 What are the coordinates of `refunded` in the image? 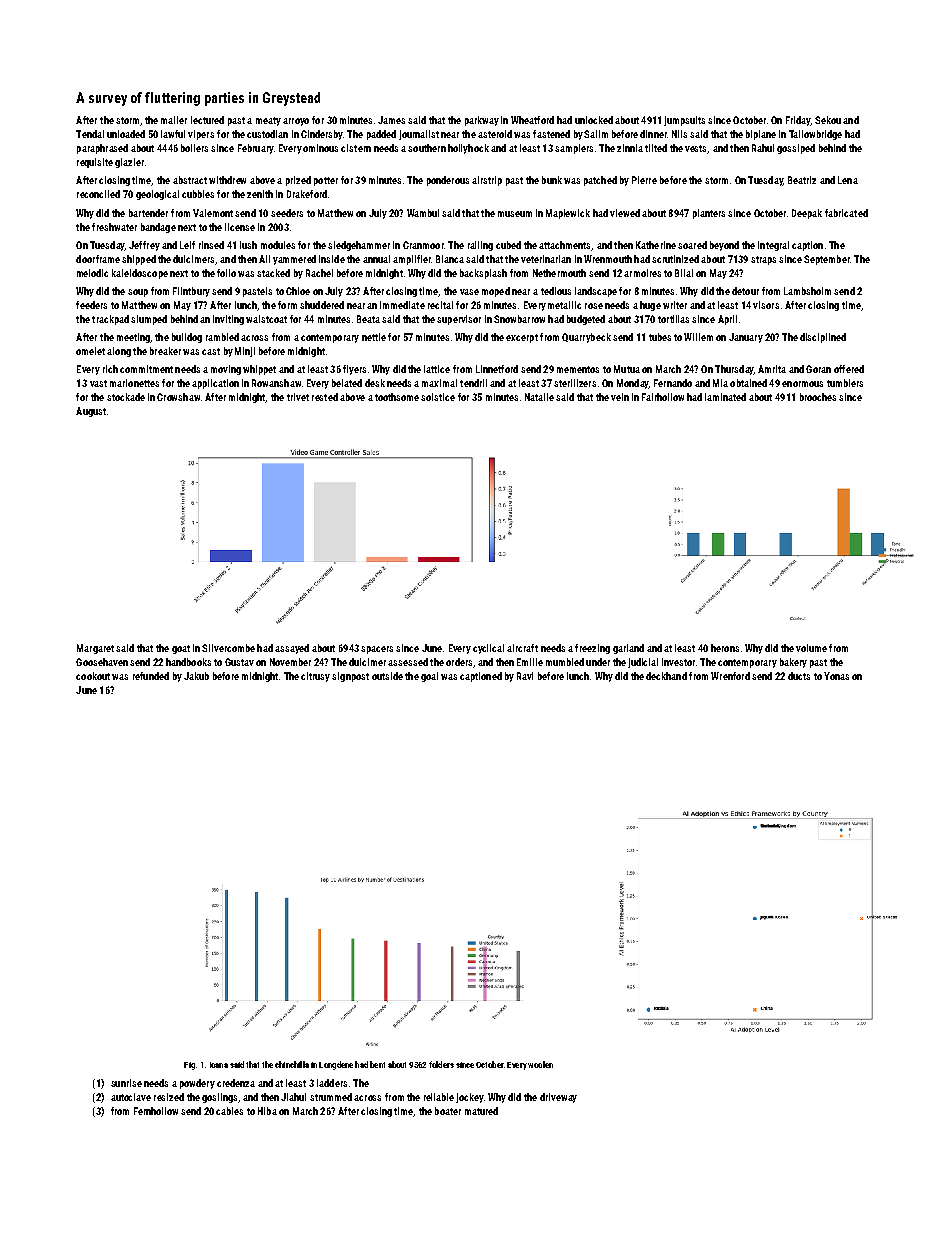 It's located at (151, 676).
